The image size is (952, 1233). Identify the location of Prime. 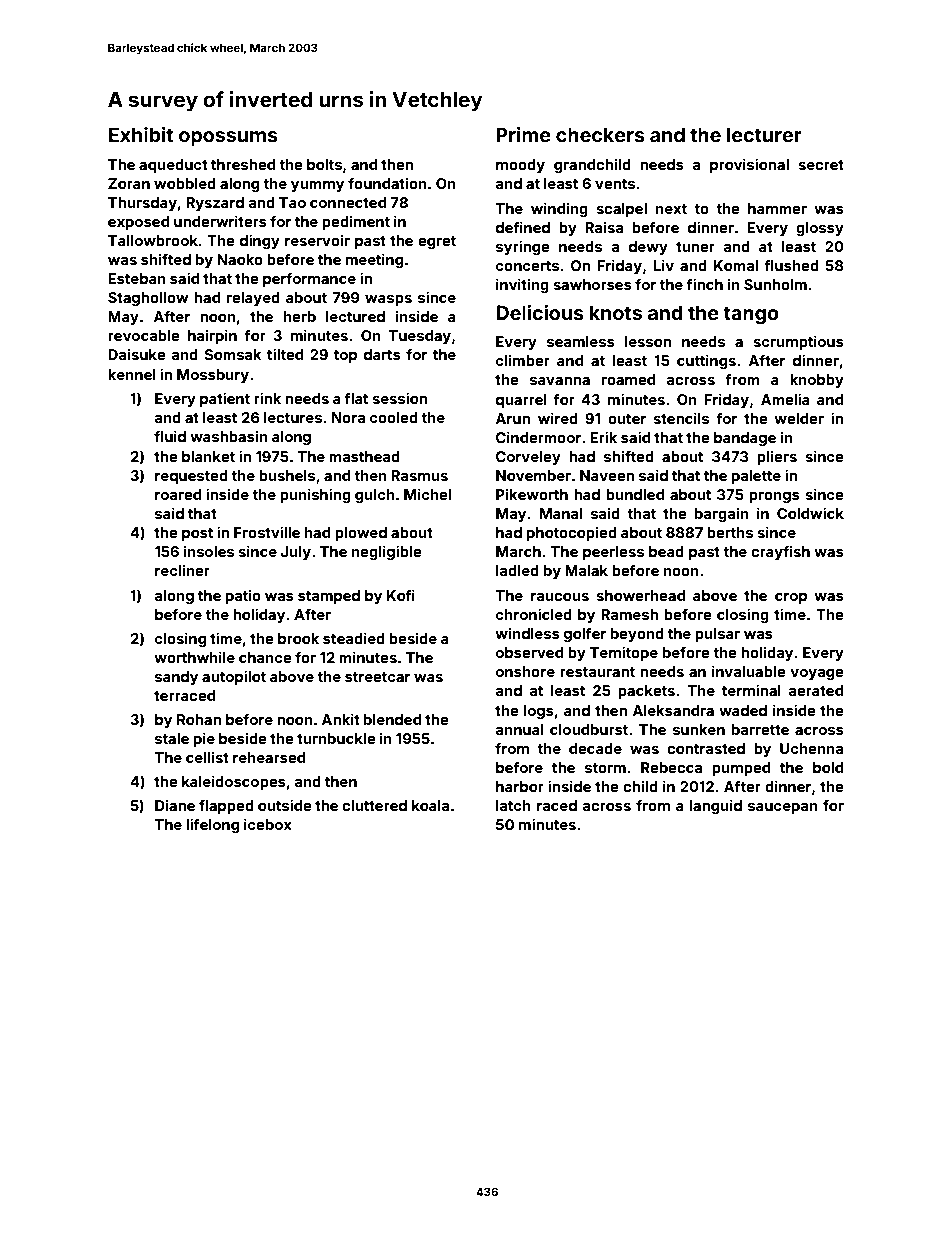
(523, 134).
